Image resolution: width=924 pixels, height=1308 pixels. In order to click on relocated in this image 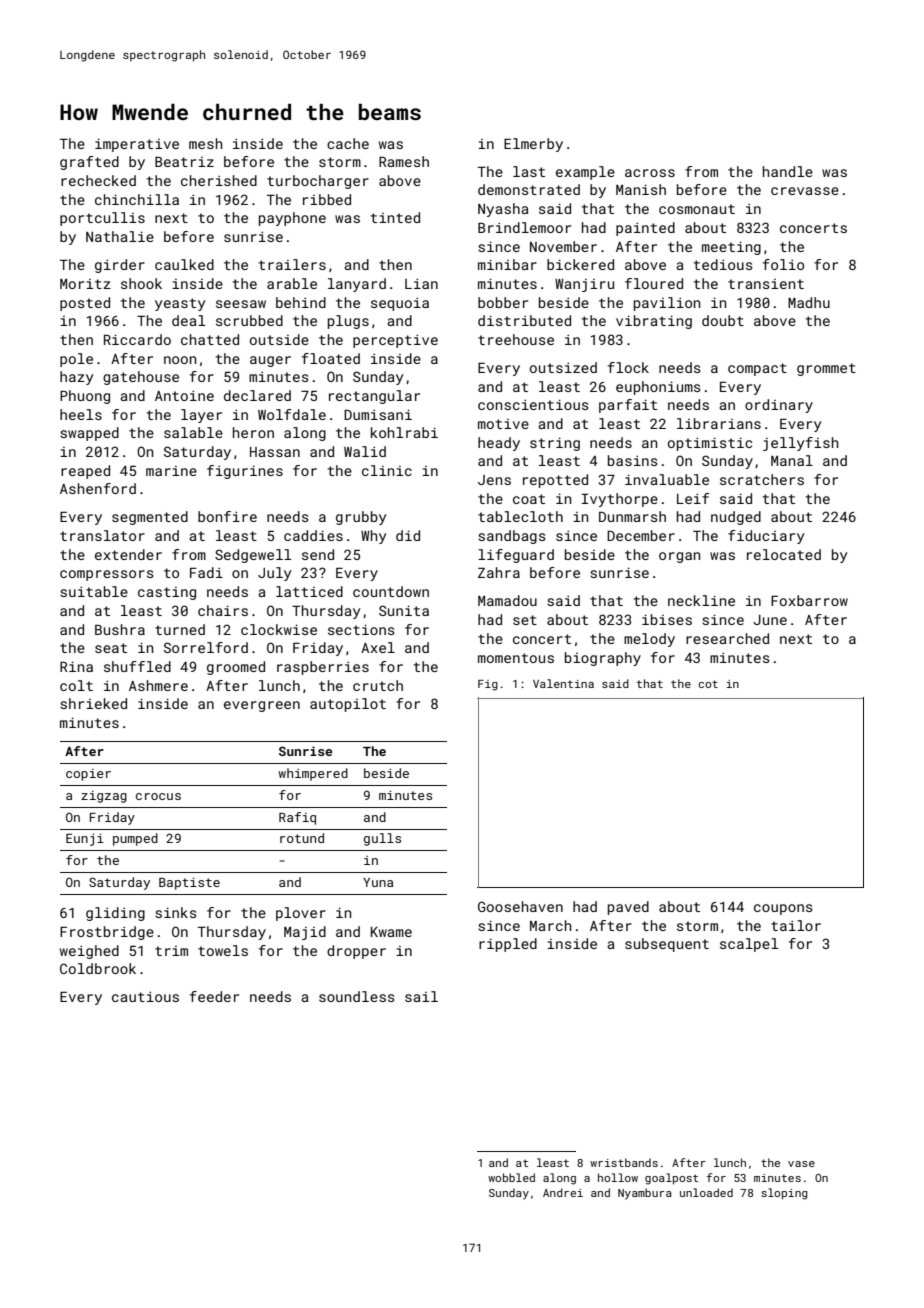, I will do `click(784, 554)`.
